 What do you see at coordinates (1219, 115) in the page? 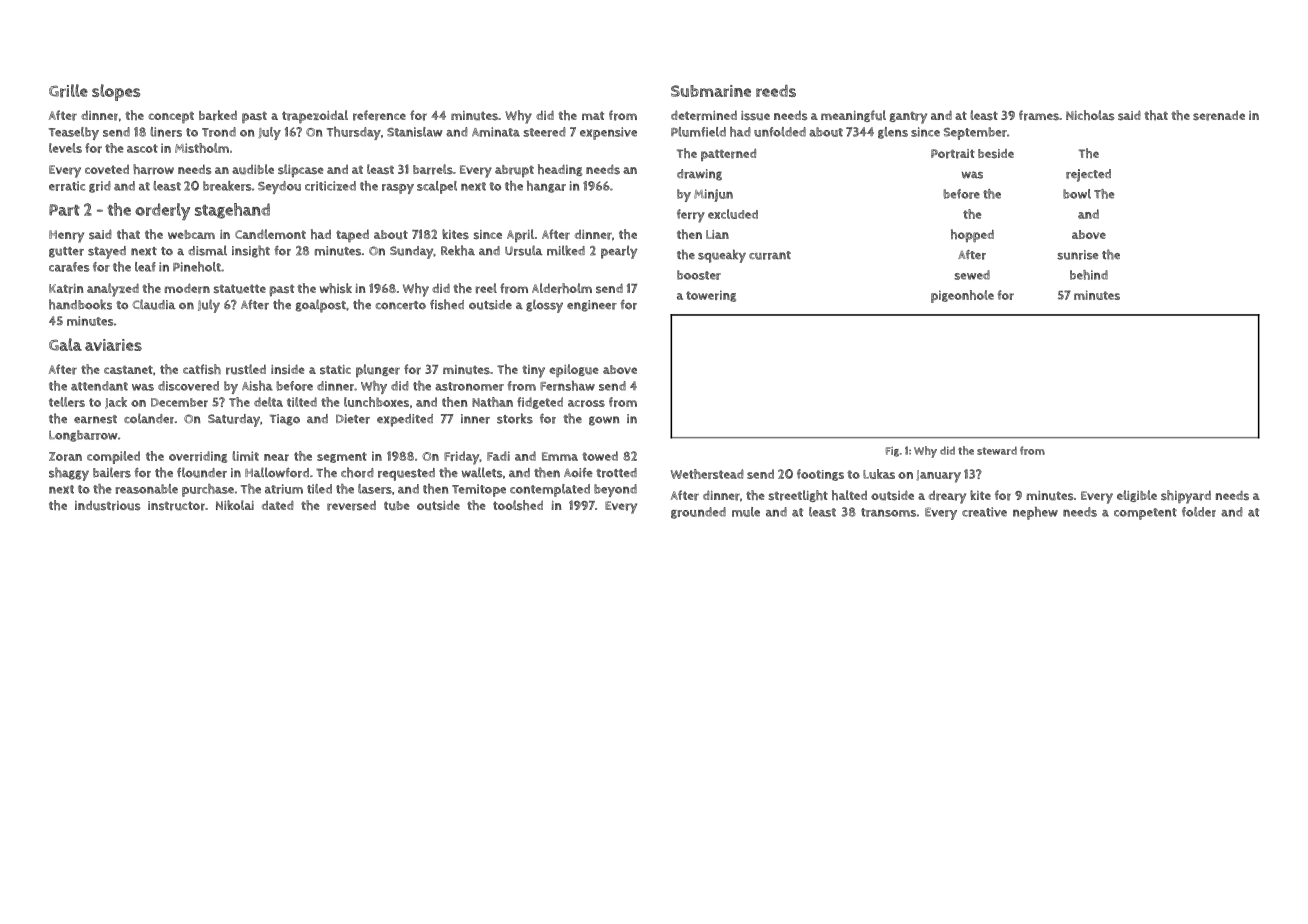
I see `serenade` at bounding box center [1219, 115].
